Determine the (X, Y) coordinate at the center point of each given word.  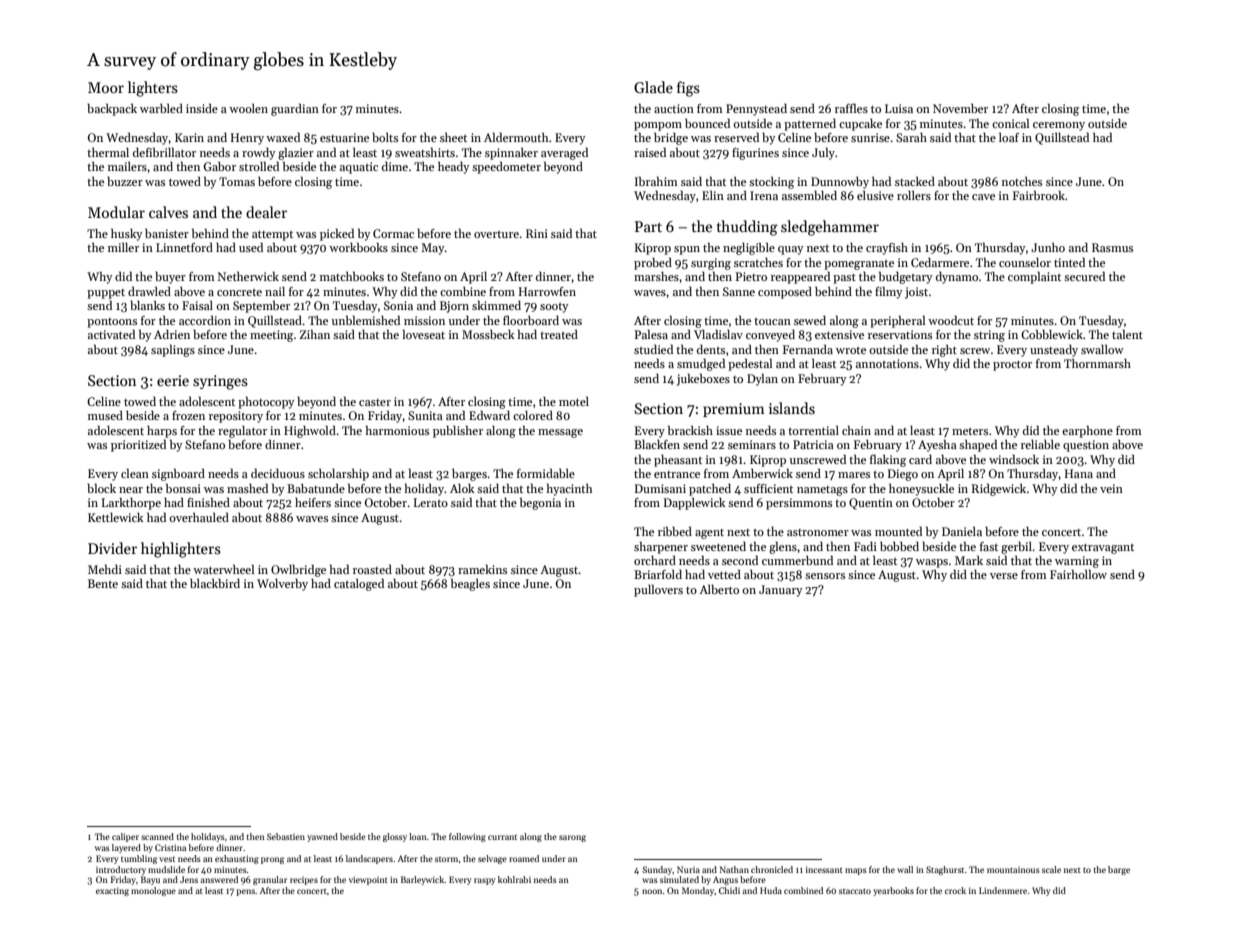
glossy (395, 837)
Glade (653, 87)
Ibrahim (656, 181)
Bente (103, 583)
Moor (106, 87)
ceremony (1059, 126)
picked (337, 234)
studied (653, 349)
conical (1010, 123)
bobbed (899, 546)
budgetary (906, 277)
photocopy (266, 402)
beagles (470, 584)
